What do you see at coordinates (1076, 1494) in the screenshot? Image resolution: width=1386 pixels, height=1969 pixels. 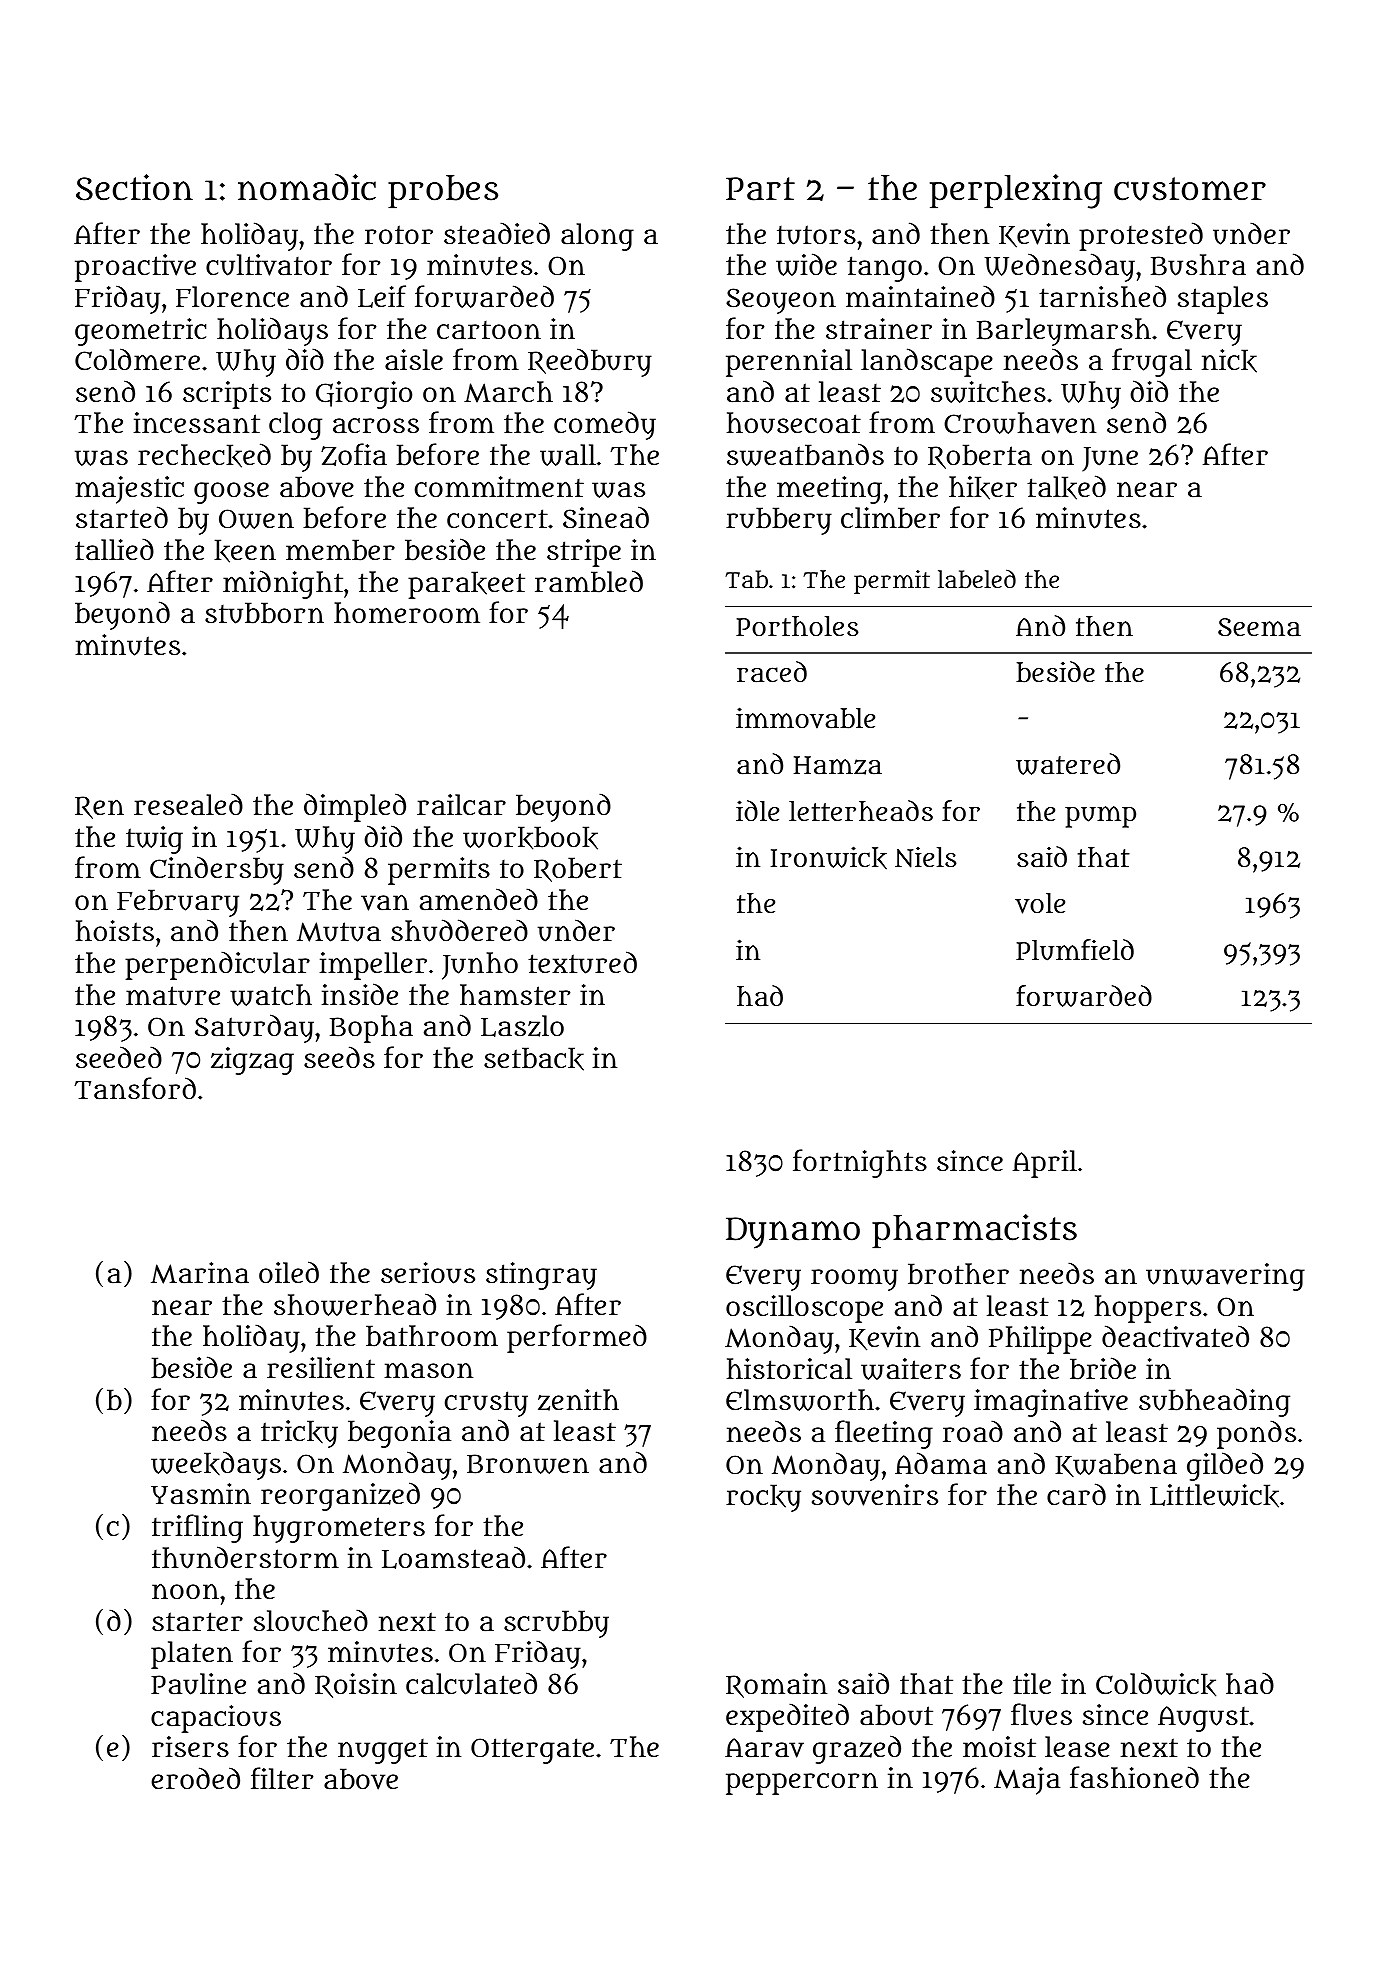 I see `card` at bounding box center [1076, 1494].
